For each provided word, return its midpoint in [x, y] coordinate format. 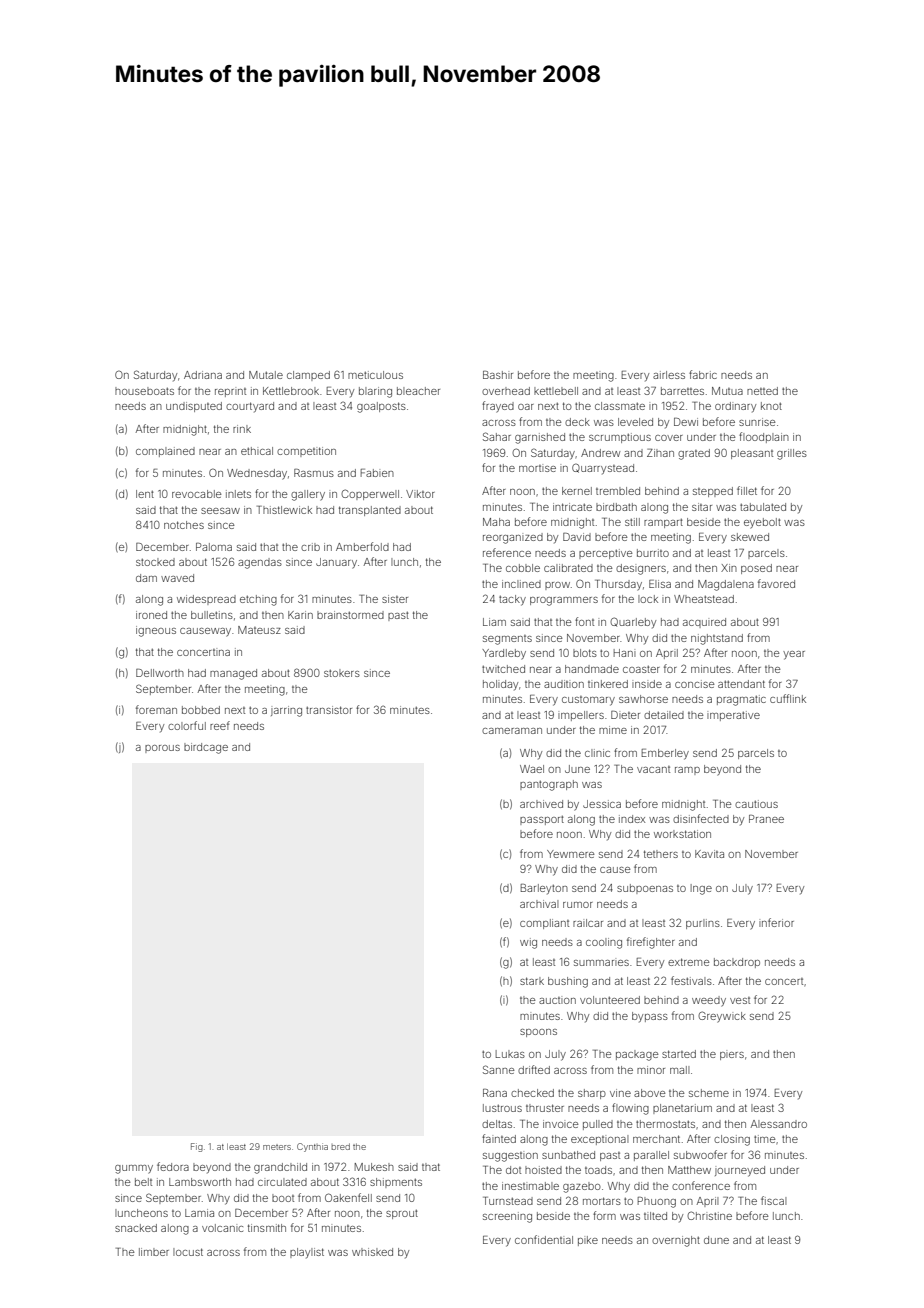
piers [732, 1056]
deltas [497, 1124]
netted [762, 391]
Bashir [498, 375]
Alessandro [779, 1124]
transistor [329, 710]
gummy [134, 1169]
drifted [534, 1069]
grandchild [280, 1168]
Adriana [203, 375]
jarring [286, 711]
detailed [664, 715]
